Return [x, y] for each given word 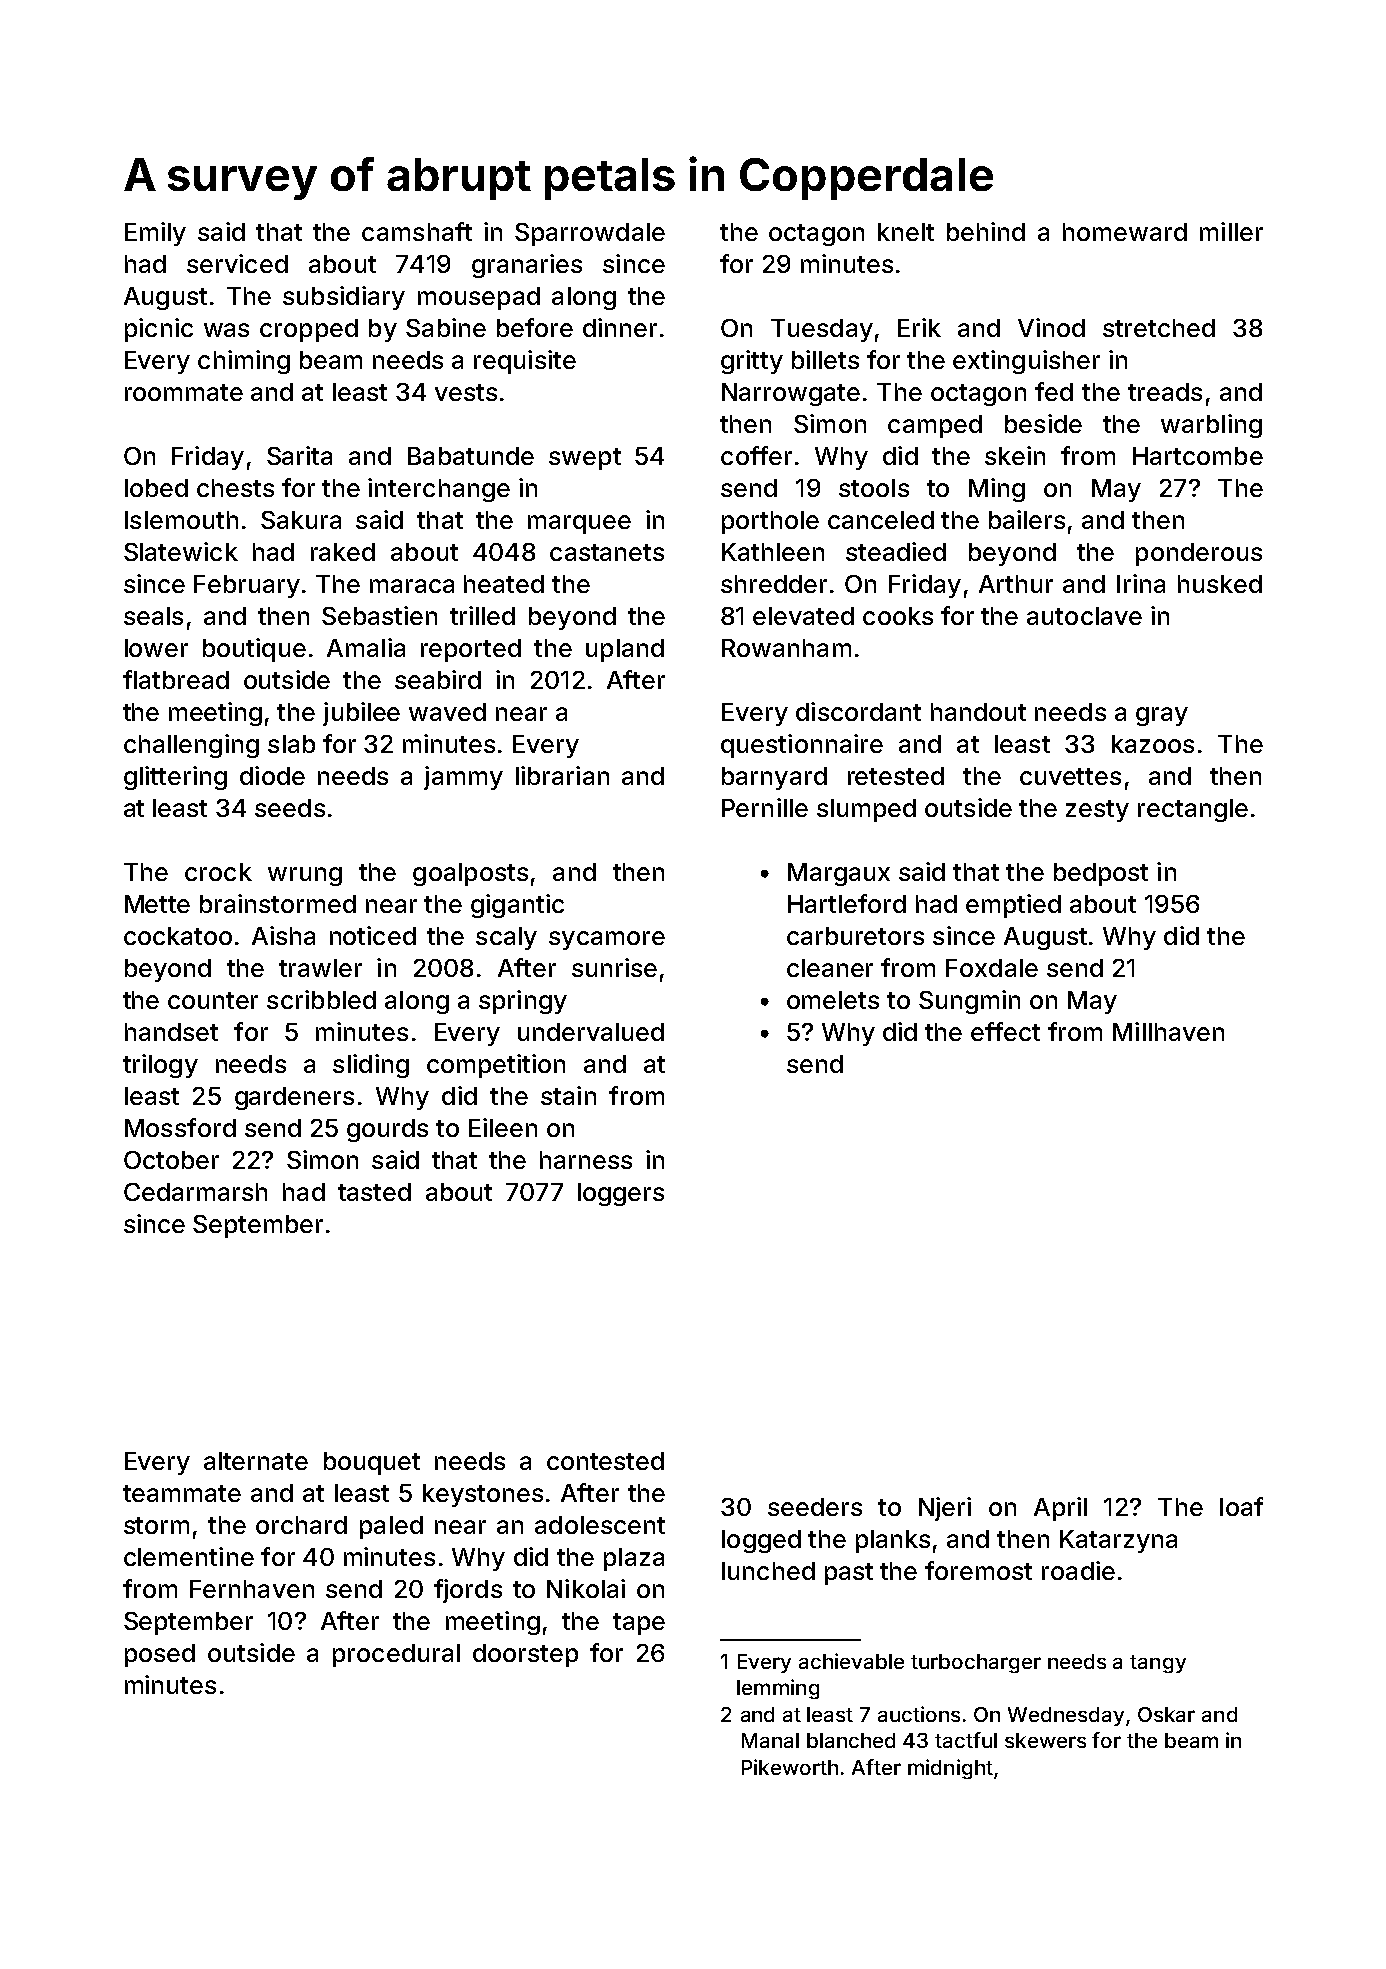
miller [1231, 231]
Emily [155, 234]
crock [218, 872]
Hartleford [847, 903]
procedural [396, 1655]
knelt [906, 232]
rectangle [1193, 810]
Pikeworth [790, 1767]
